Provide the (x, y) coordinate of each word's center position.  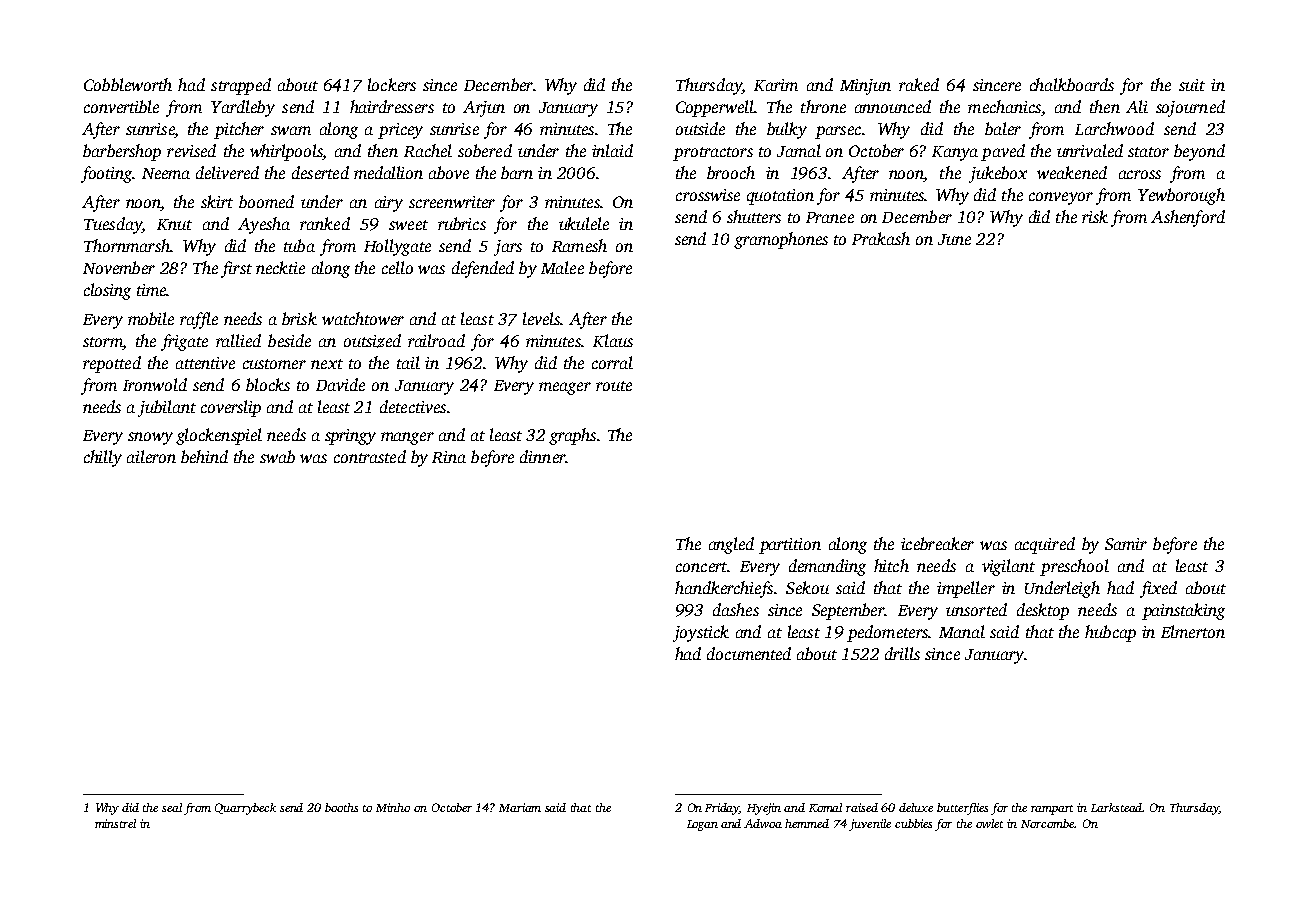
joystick (701, 633)
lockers (392, 84)
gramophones (781, 240)
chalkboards (1072, 84)
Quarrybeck (245, 809)
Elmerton (1193, 631)
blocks (268, 384)
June (954, 239)
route (614, 386)
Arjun (484, 109)
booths (341, 807)
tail (408, 362)
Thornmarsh (127, 245)
